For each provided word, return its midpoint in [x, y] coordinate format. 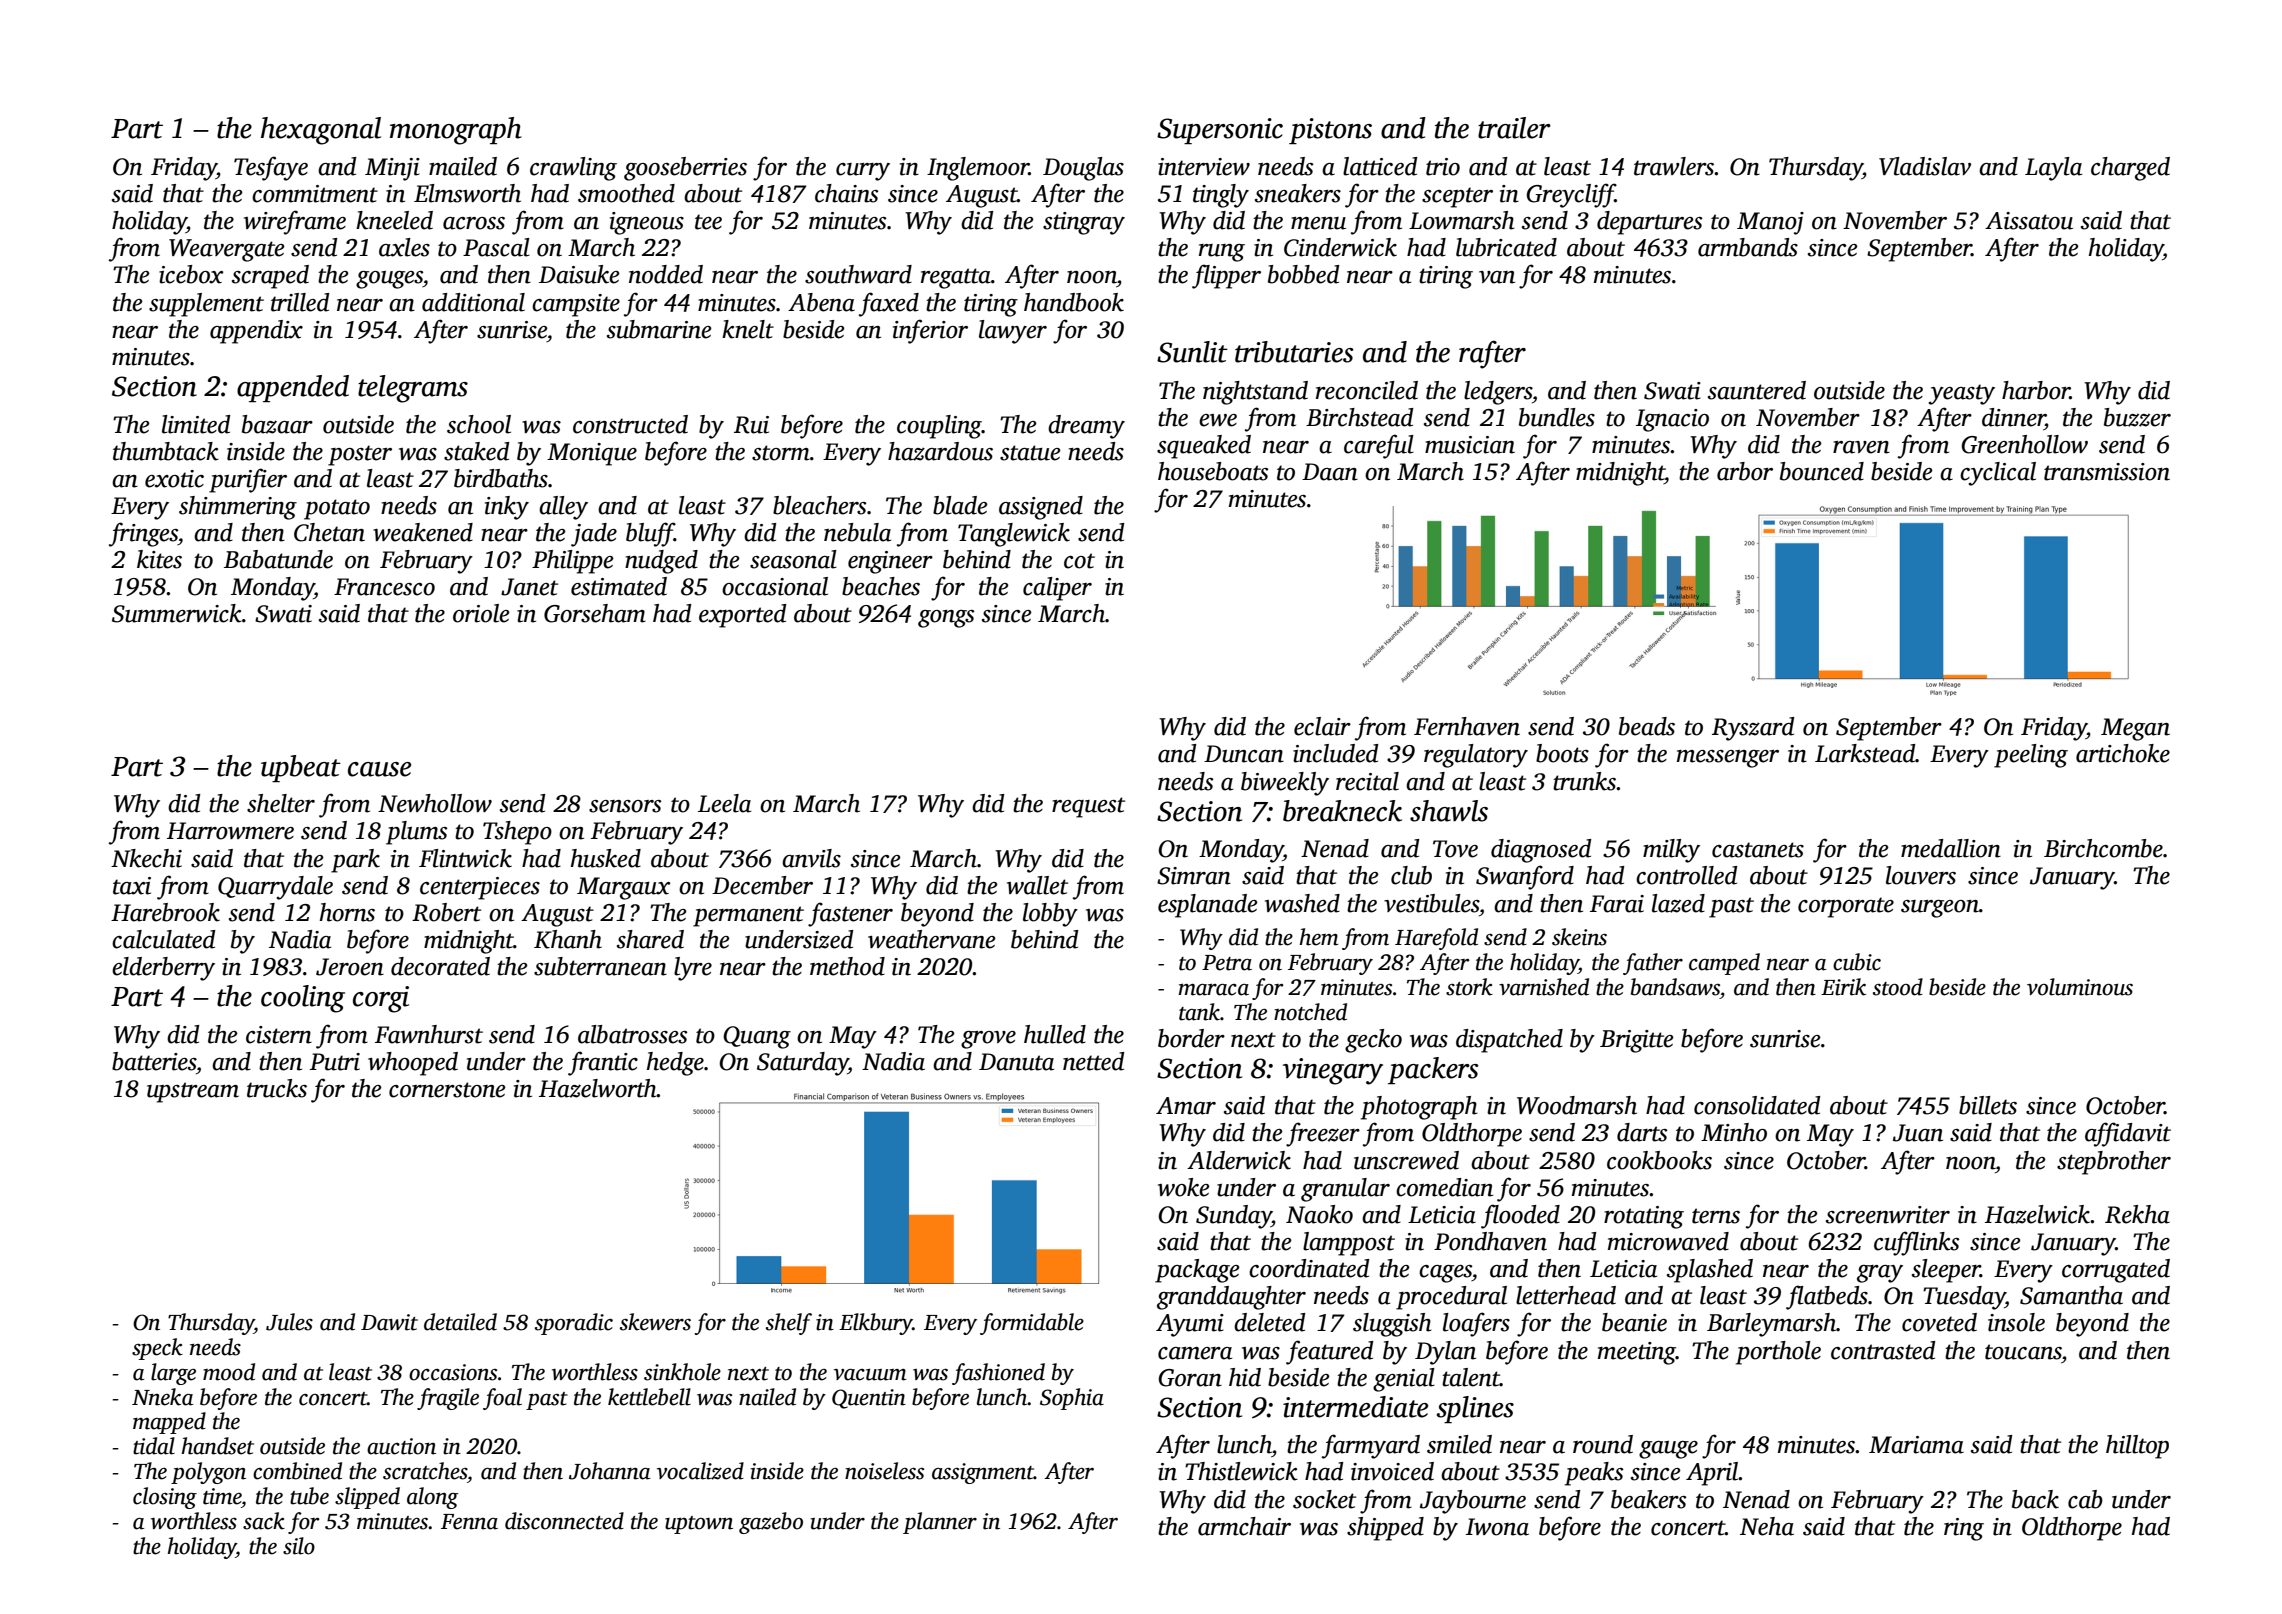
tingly [1221, 196]
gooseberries [685, 169]
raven [1861, 447]
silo [299, 1546]
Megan [2135, 729]
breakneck [1342, 811]
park [355, 861]
